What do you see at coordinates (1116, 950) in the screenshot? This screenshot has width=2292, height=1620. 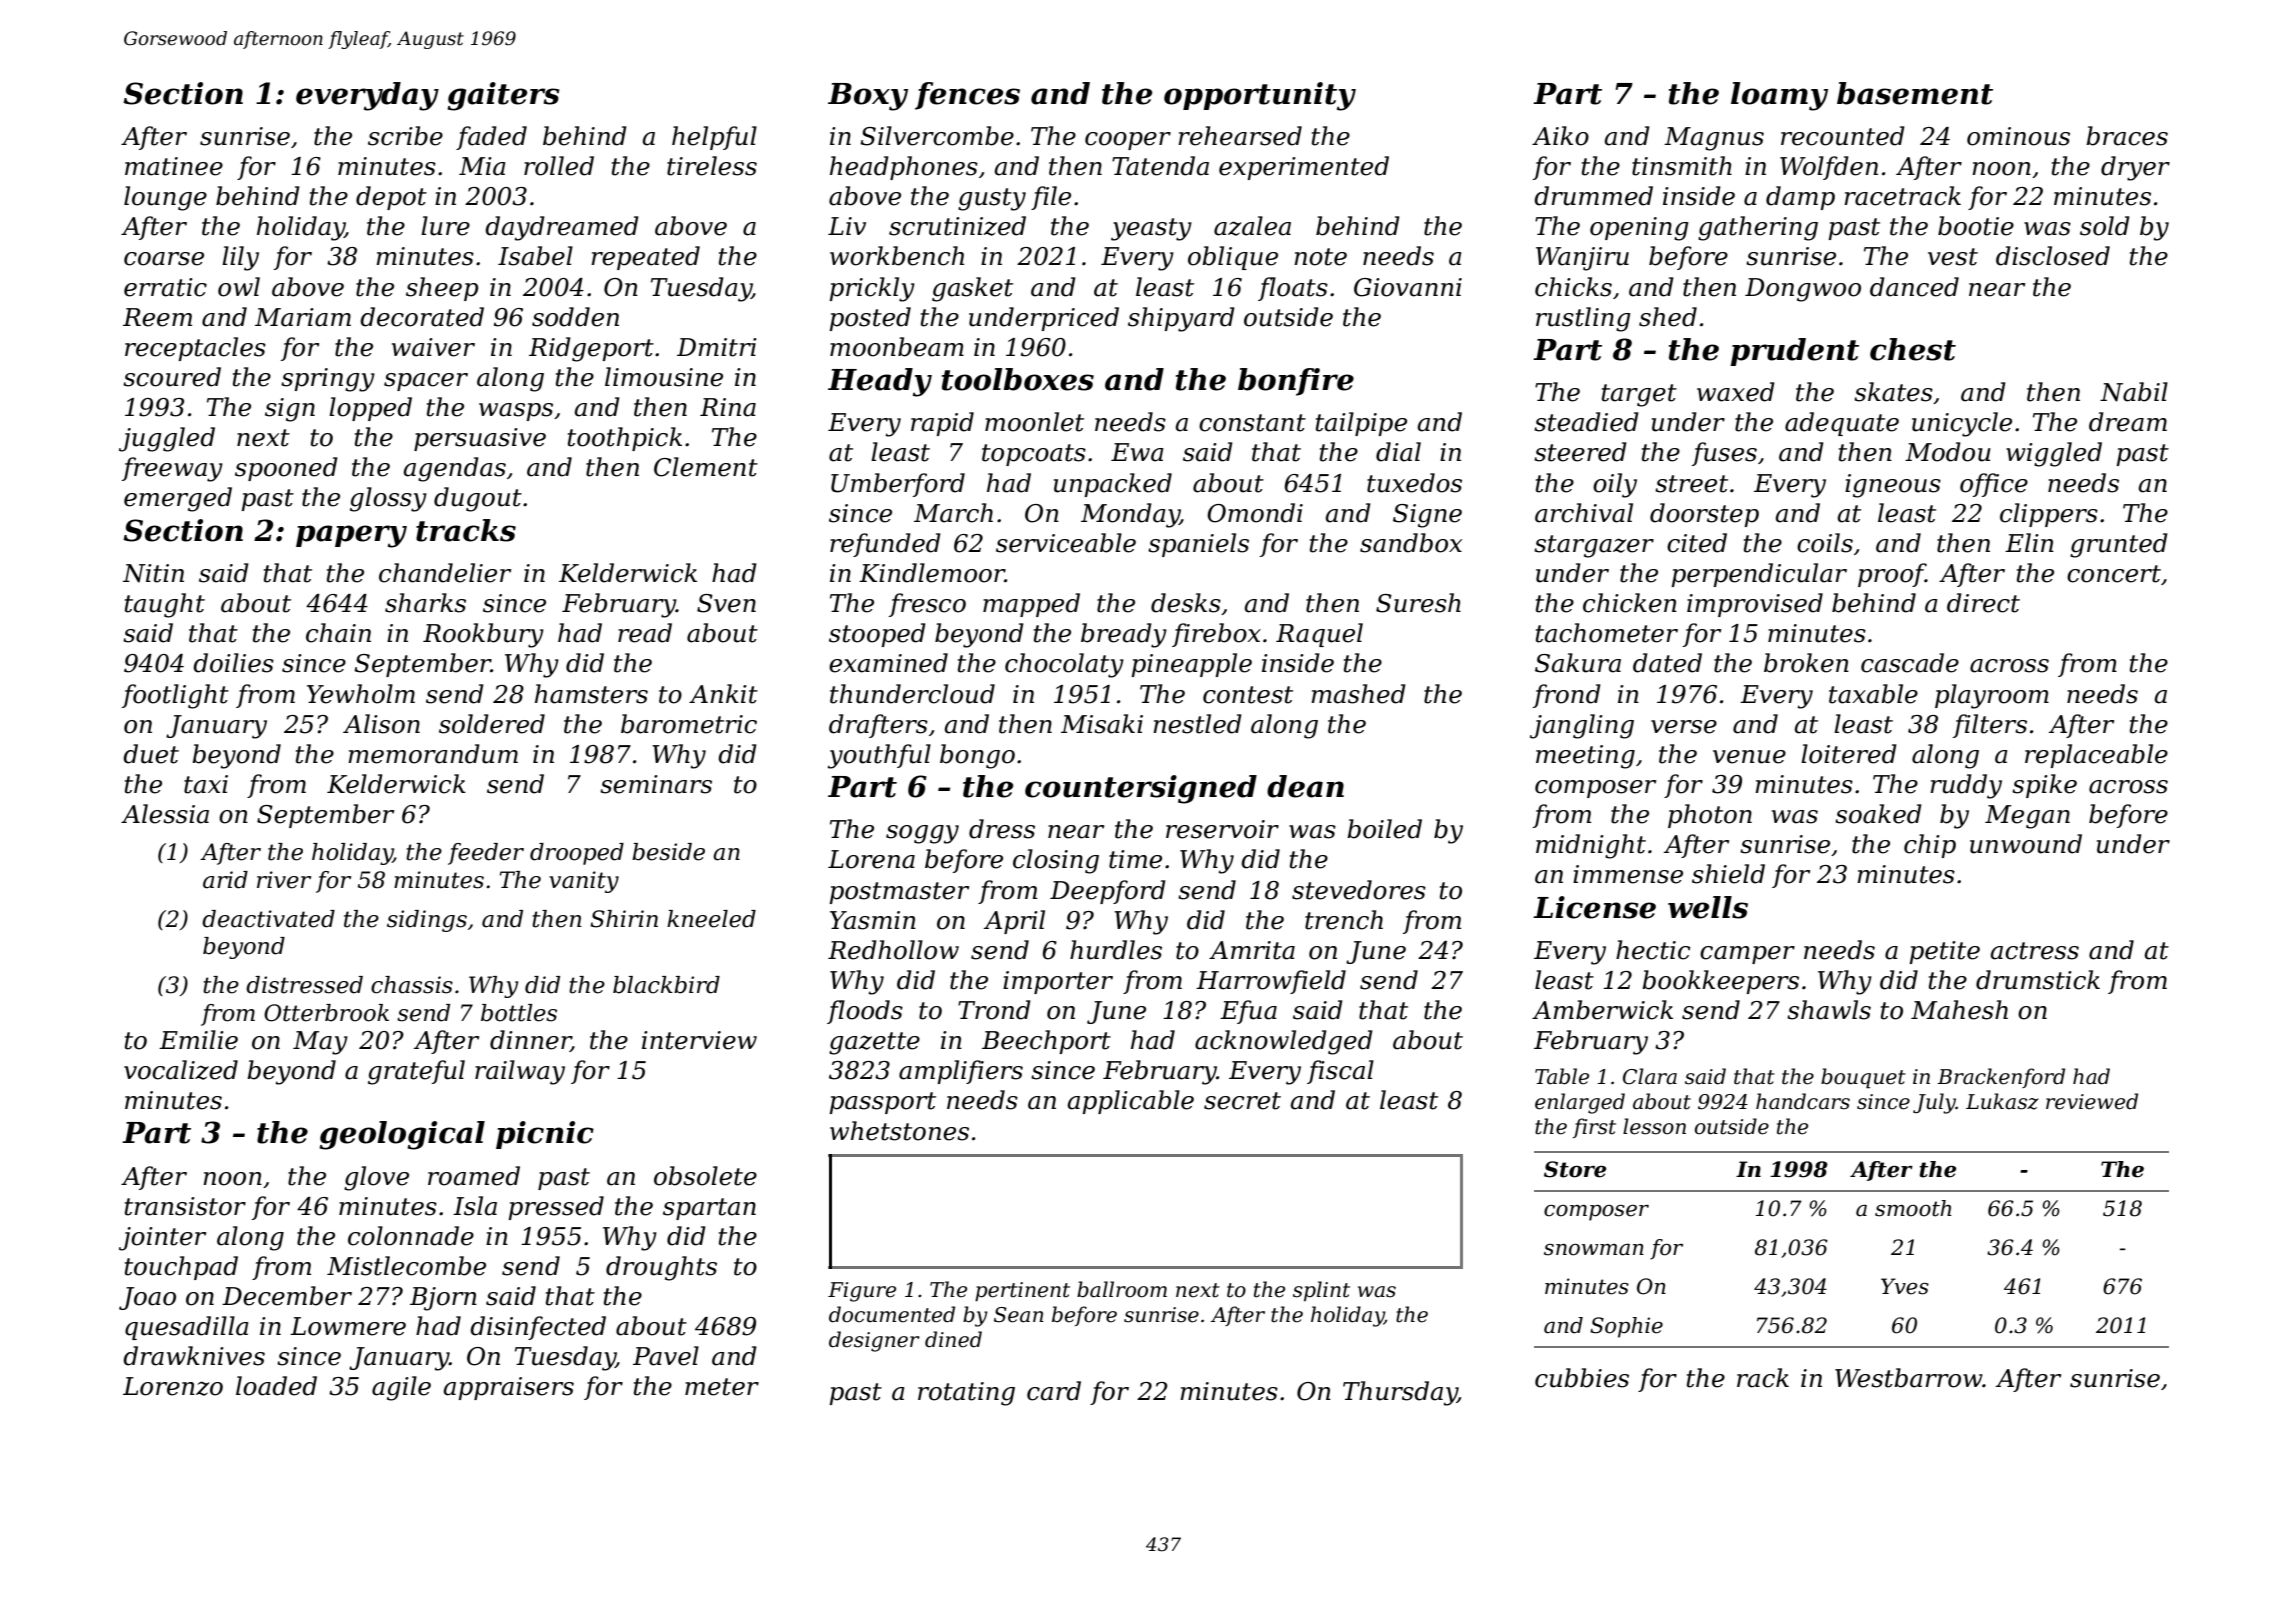 I see `hurdles` at bounding box center [1116, 950].
